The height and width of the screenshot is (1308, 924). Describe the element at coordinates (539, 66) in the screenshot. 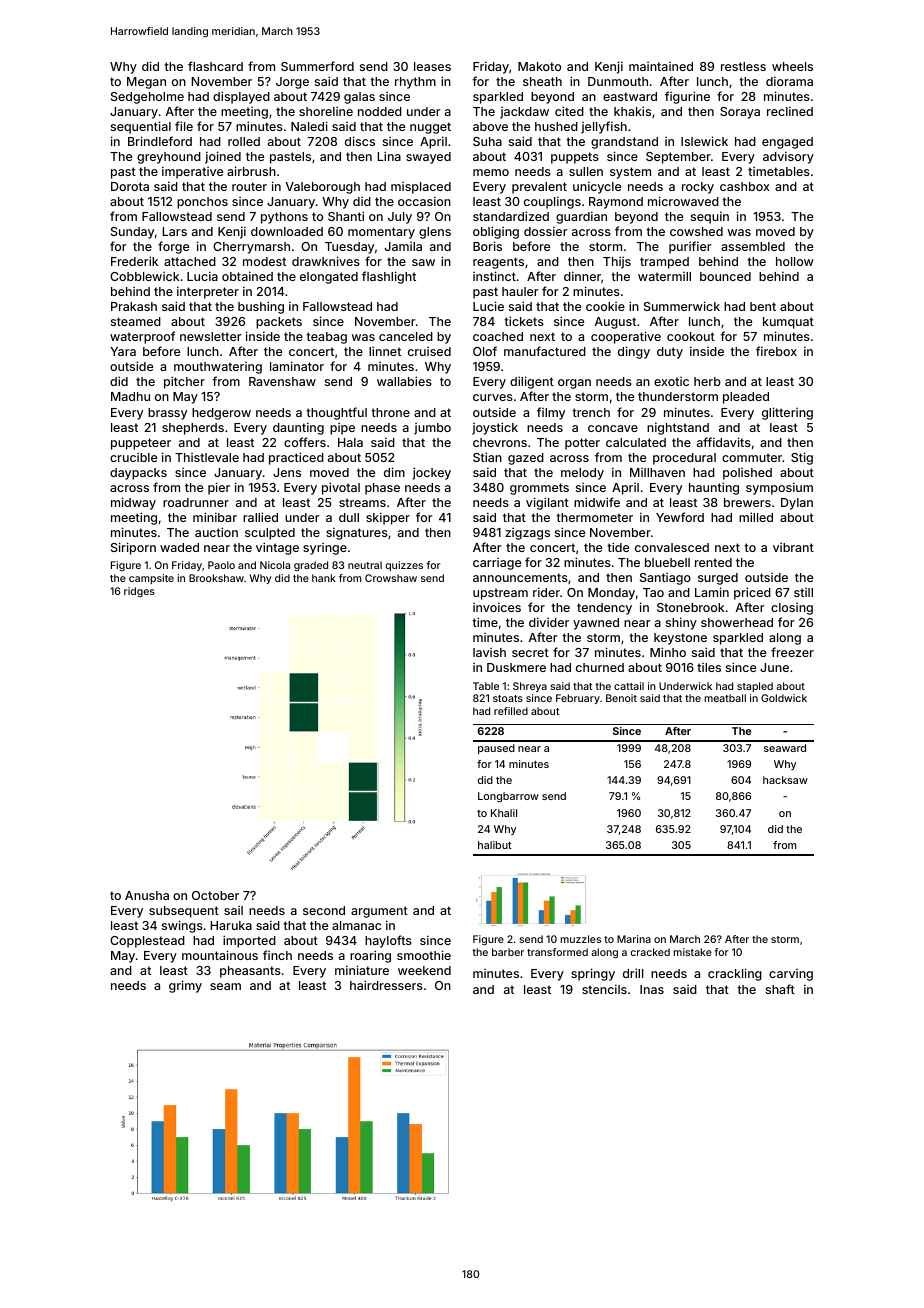

I see `Makoto` at that location.
